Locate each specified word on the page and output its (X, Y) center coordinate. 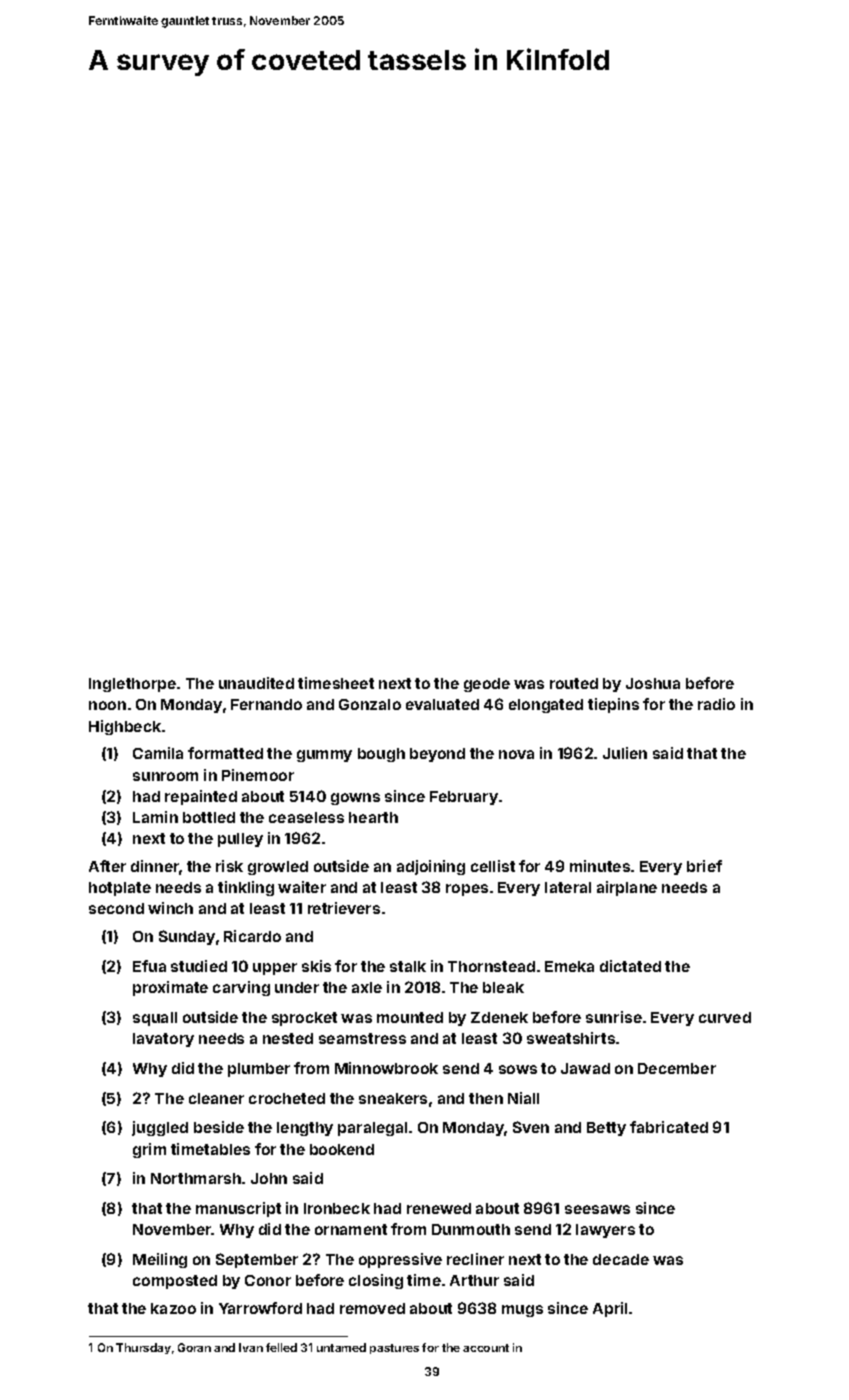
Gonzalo (370, 704)
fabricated (669, 1127)
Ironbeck (337, 1208)
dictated (630, 966)
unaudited (256, 683)
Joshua (653, 683)
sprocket (304, 1019)
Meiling (160, 1260)
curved (725, 1017)
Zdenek (499, 1017)
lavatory (163, 1040)
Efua (149, 966)
